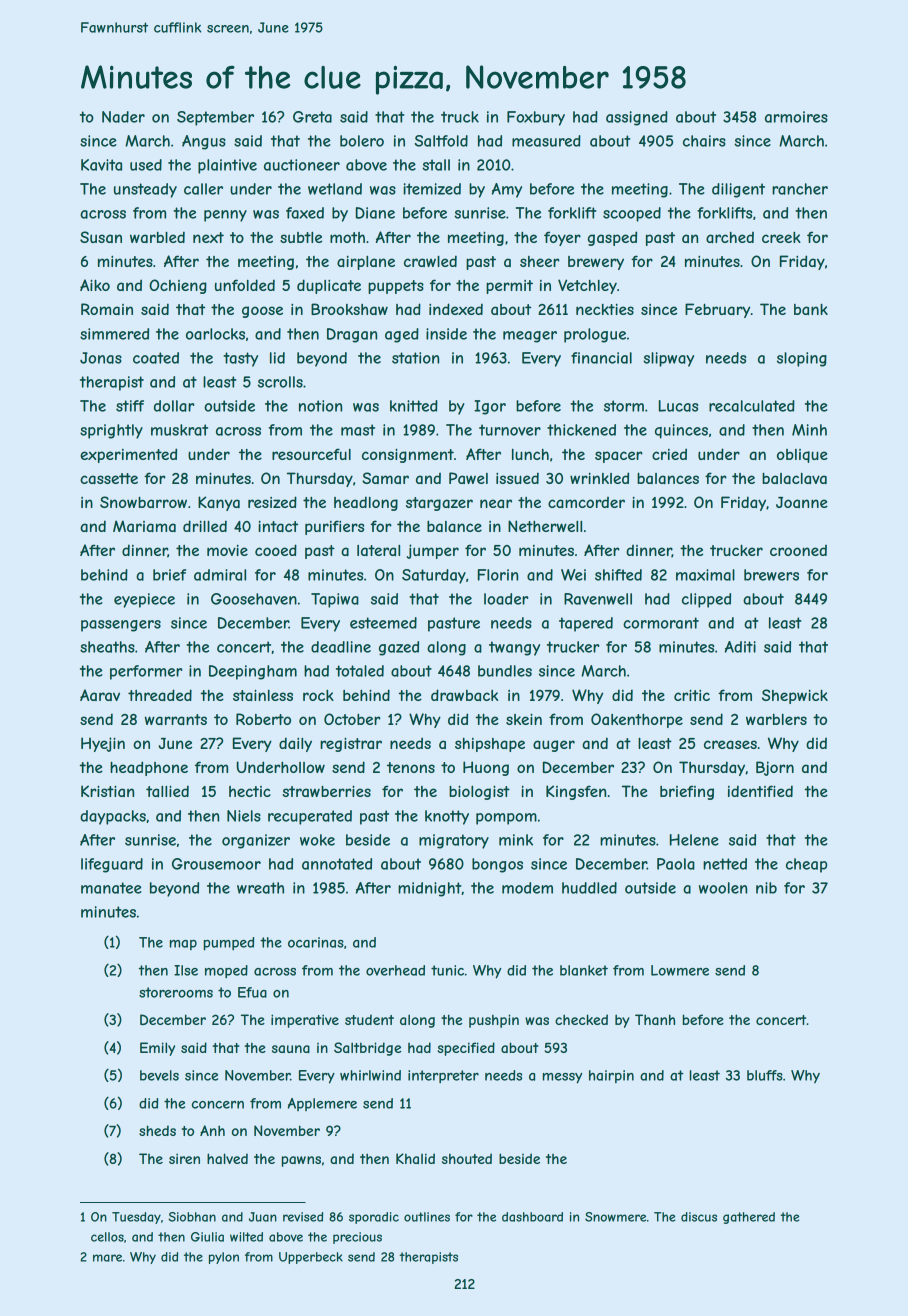  Describe the element at coordinates (468, 478) in the screenshot. I see `Pawel` at that location.
